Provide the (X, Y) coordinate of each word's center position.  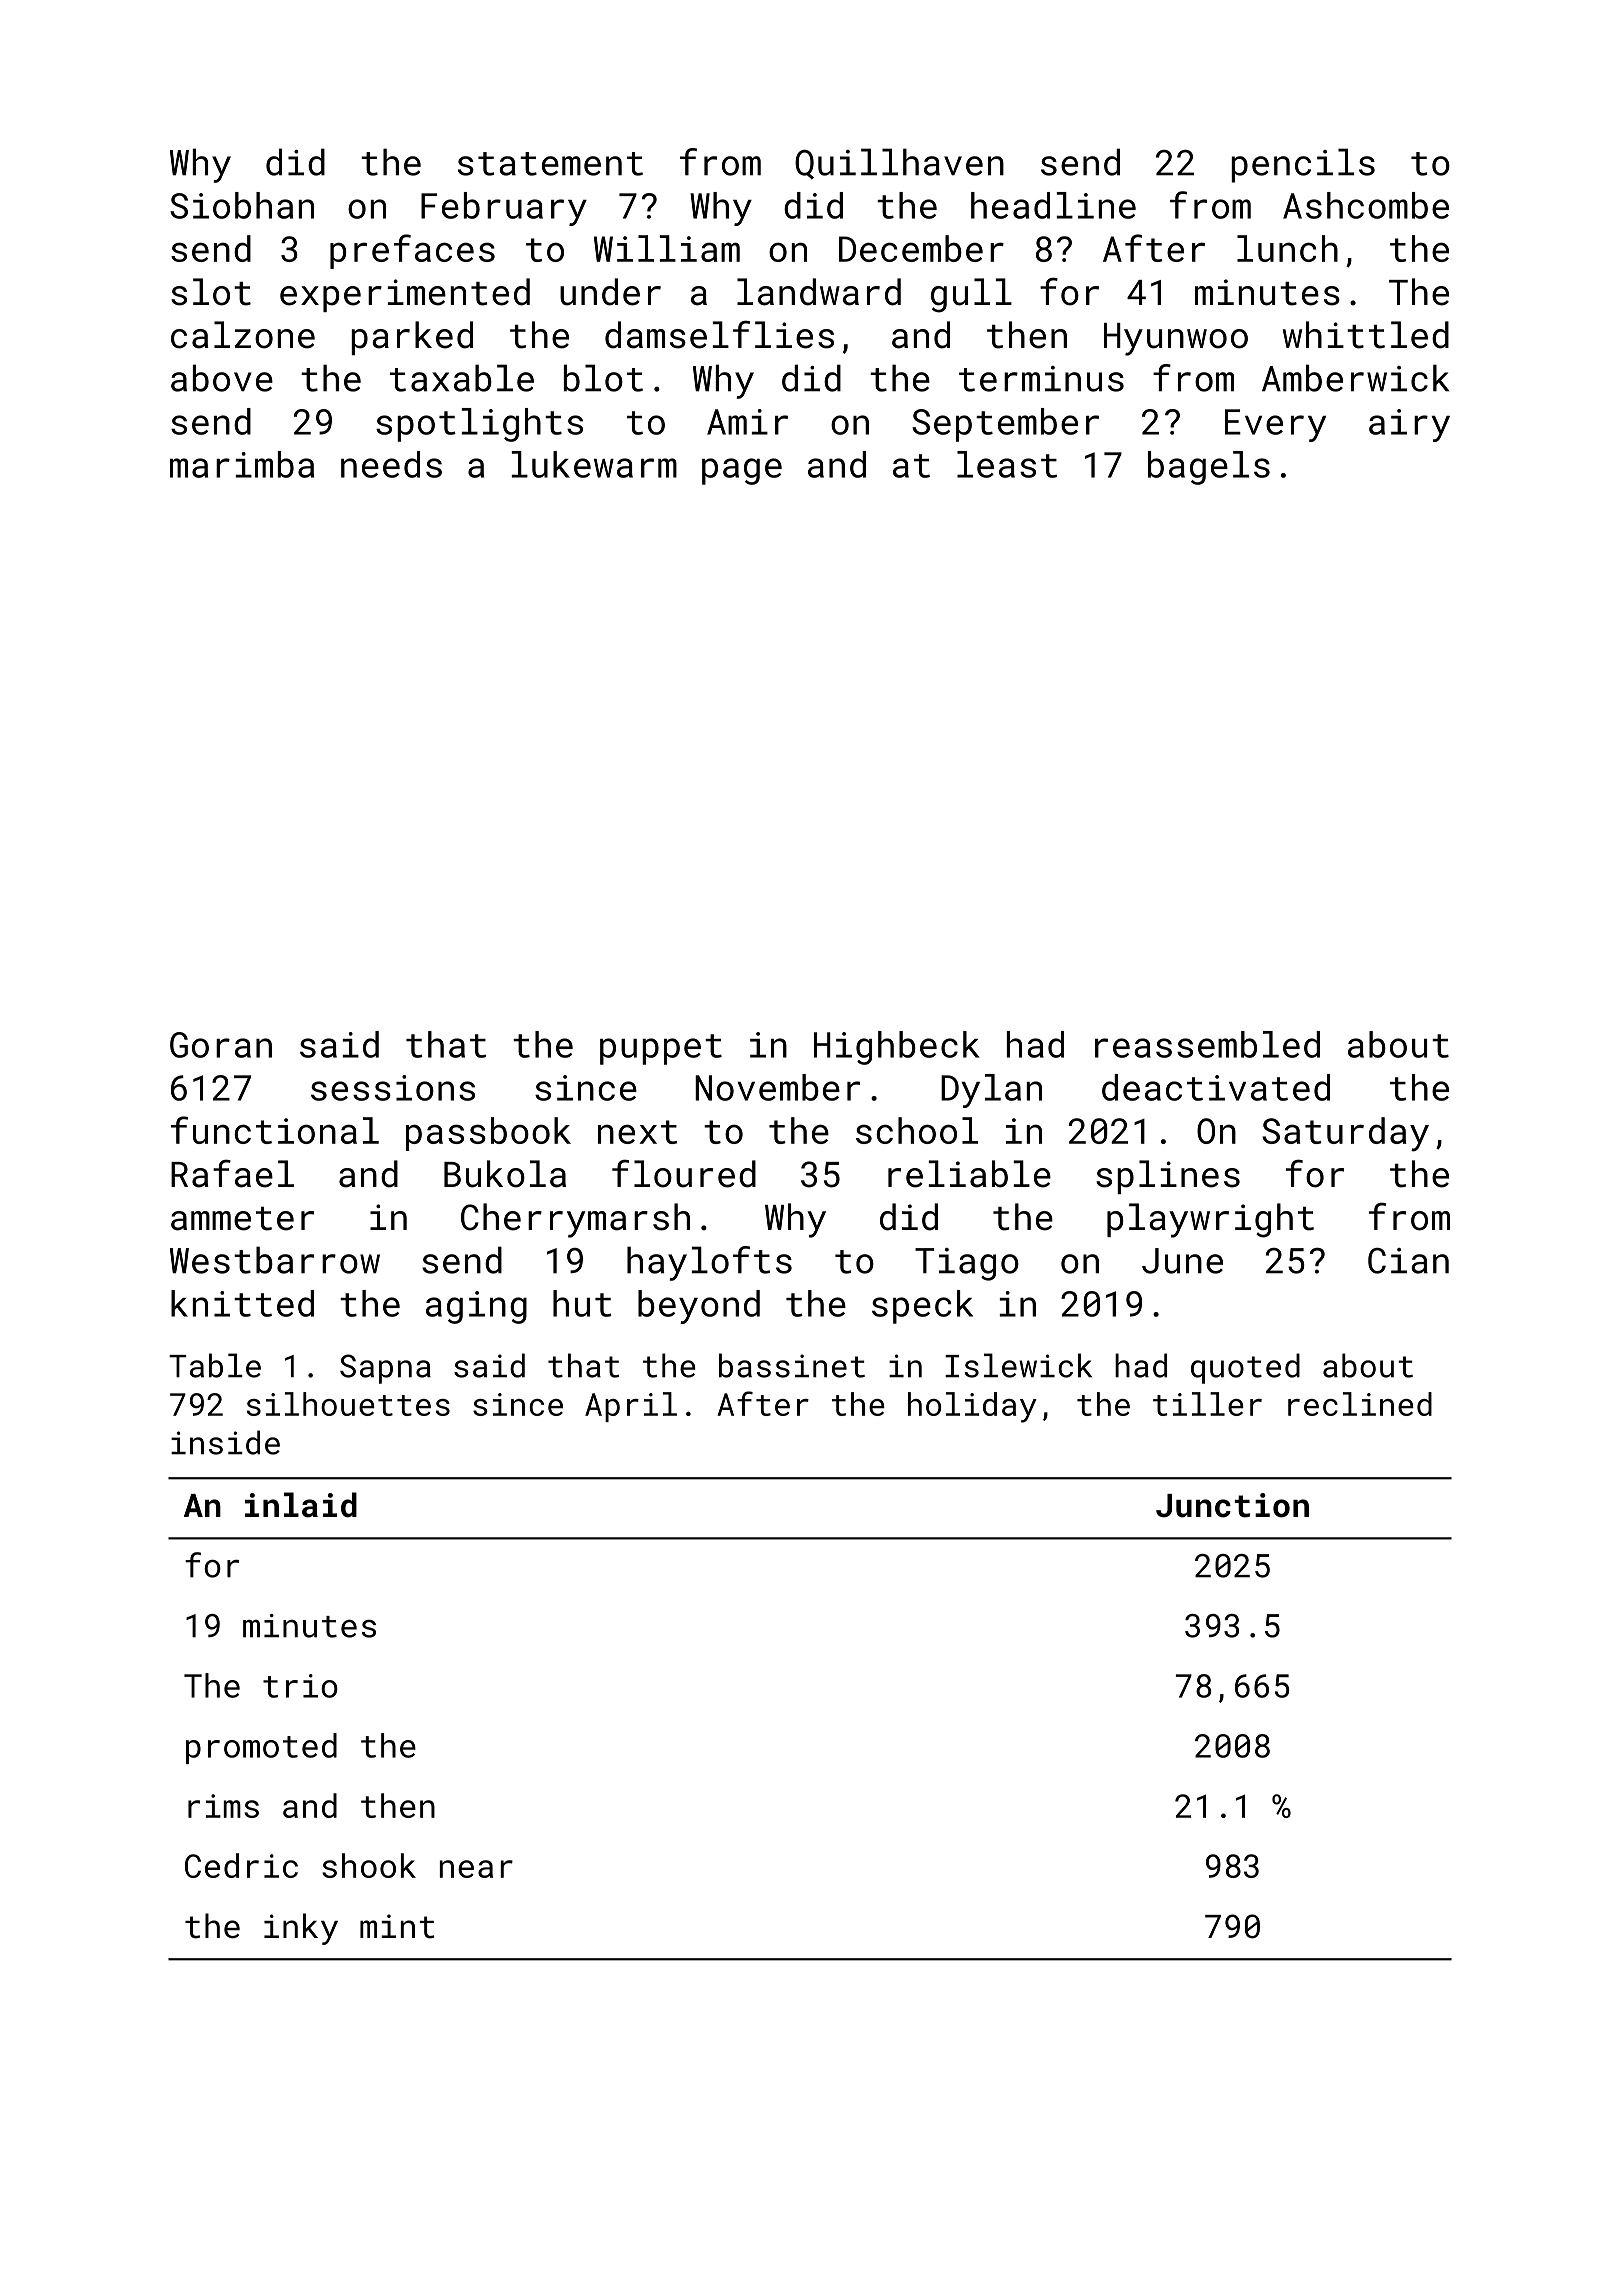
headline (1053, 205)
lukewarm (594, 464)
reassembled (1207, 1044)
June (1182, 1261)
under (610, 292)
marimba (242, 464)
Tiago (967, 1264)
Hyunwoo (1176, 339)
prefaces (412, 251)
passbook (488, 1134)
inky (301, 1929)
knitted (242, 1303)
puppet (661, 1049)
